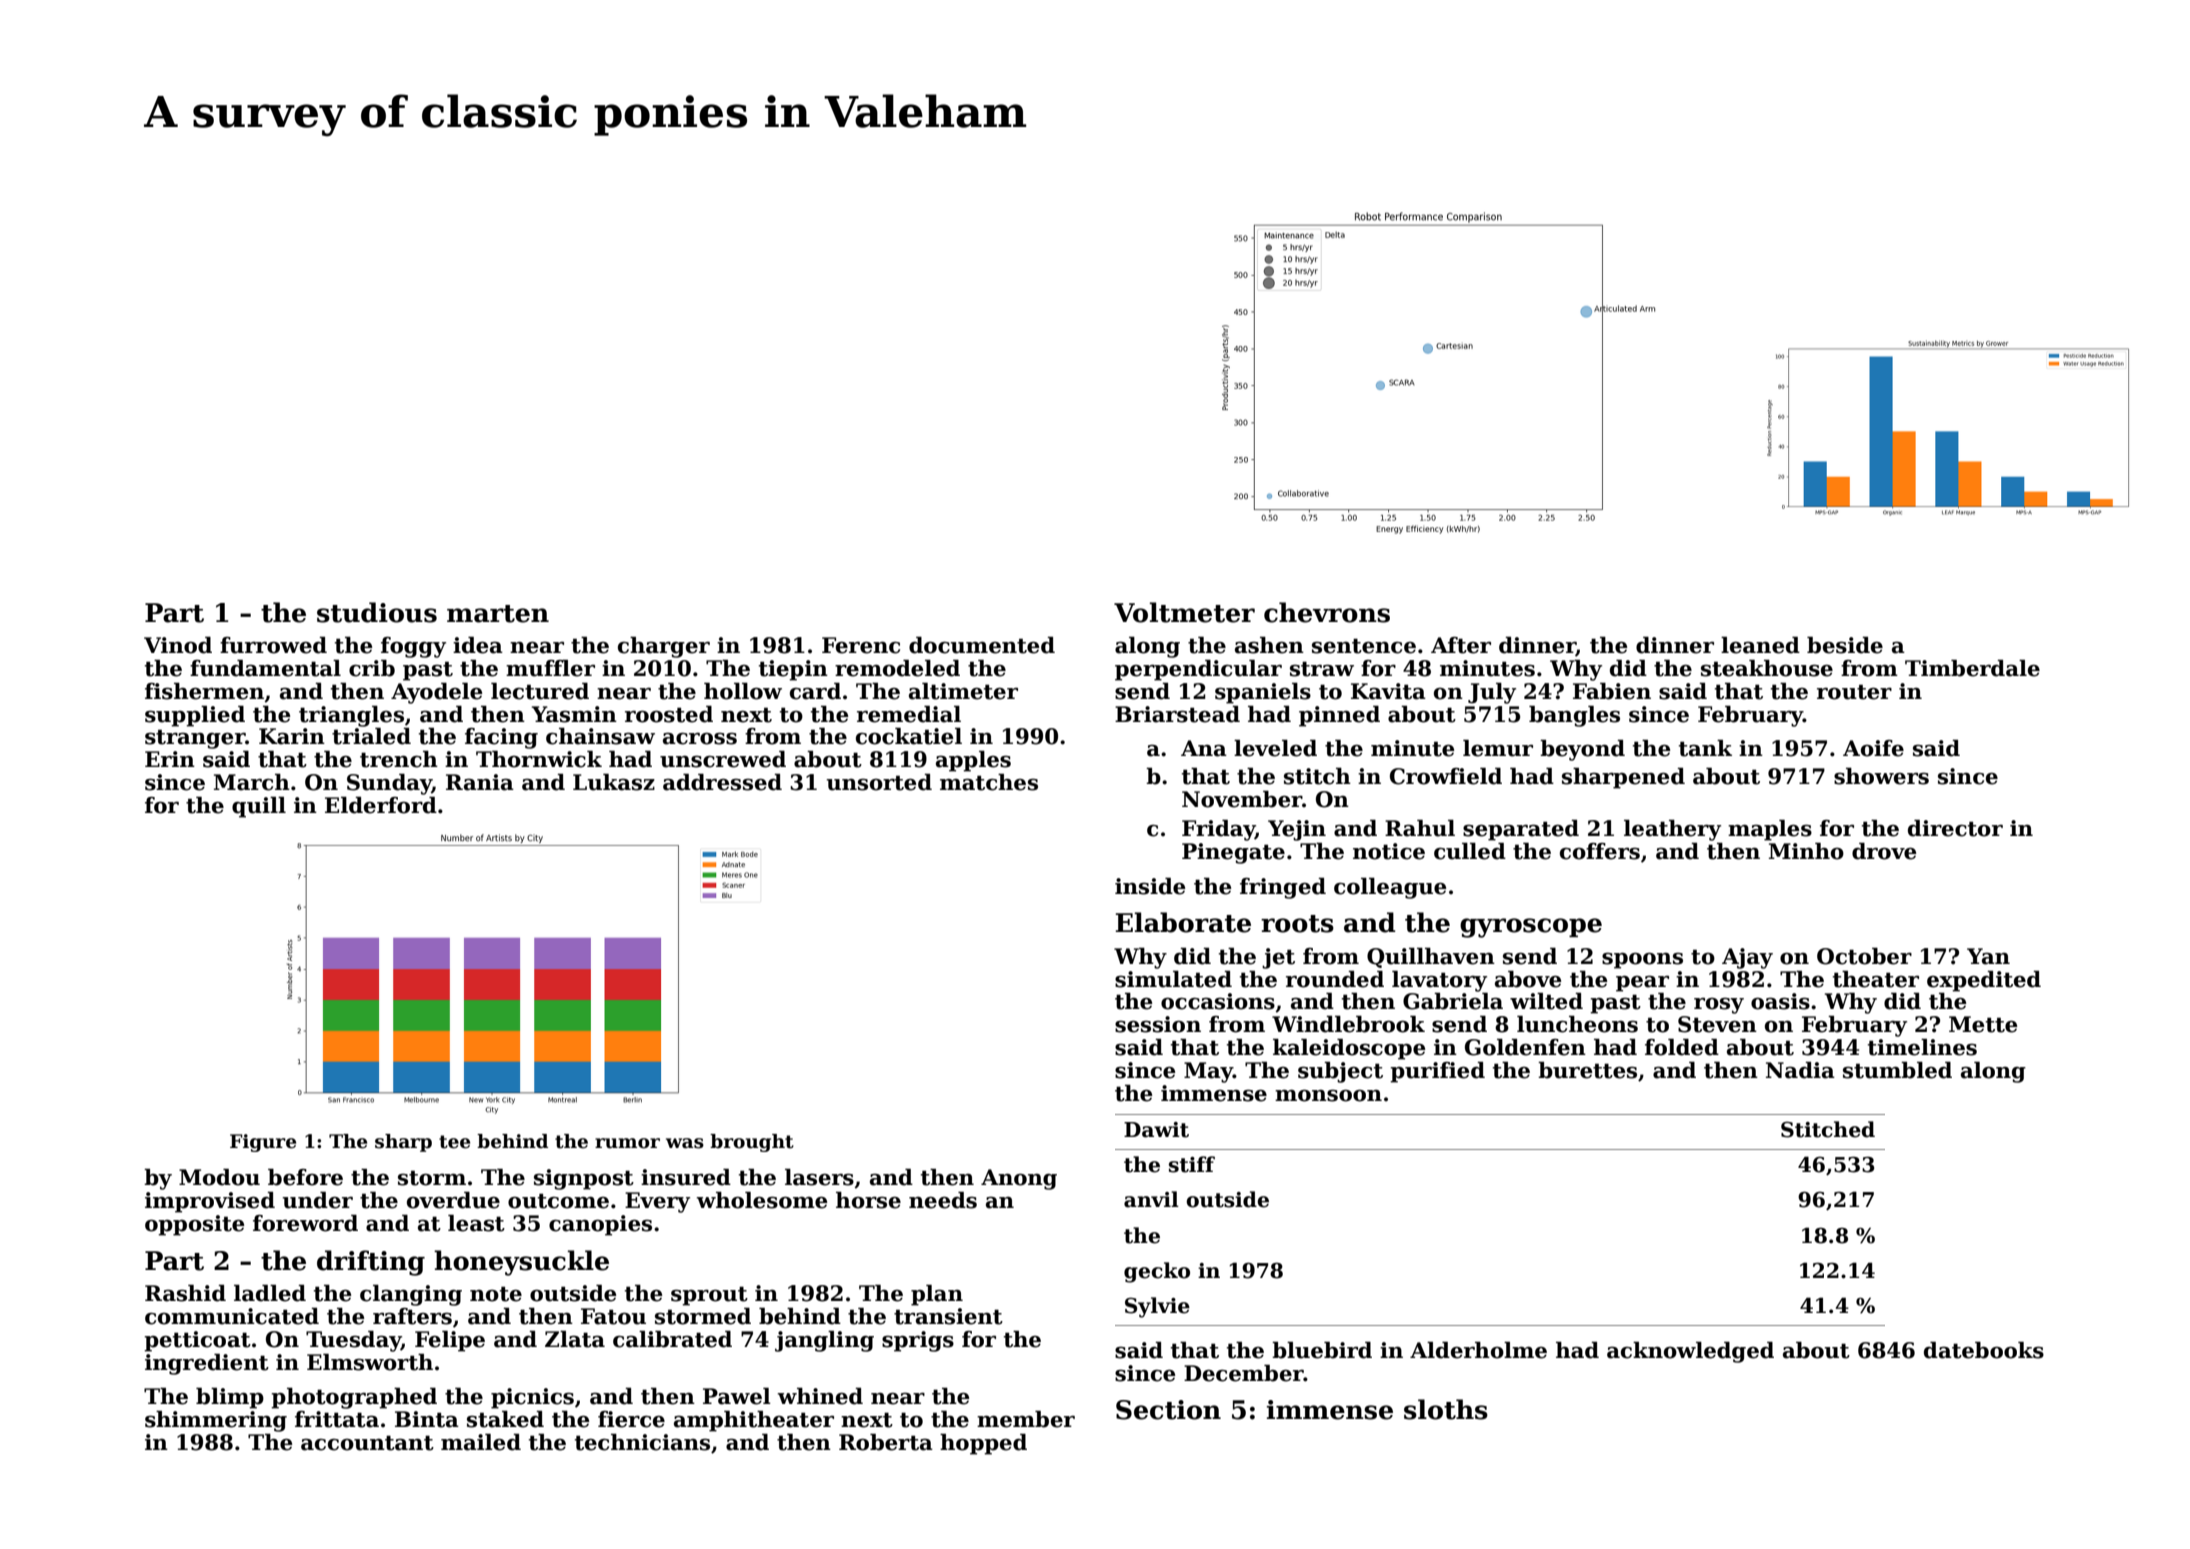 This screenshot has height=1549, width=2190. What do you see at coordinates (1184, 612) in the screenshot?
I see `Voltmeter` at bounding box center [1184, 612].
